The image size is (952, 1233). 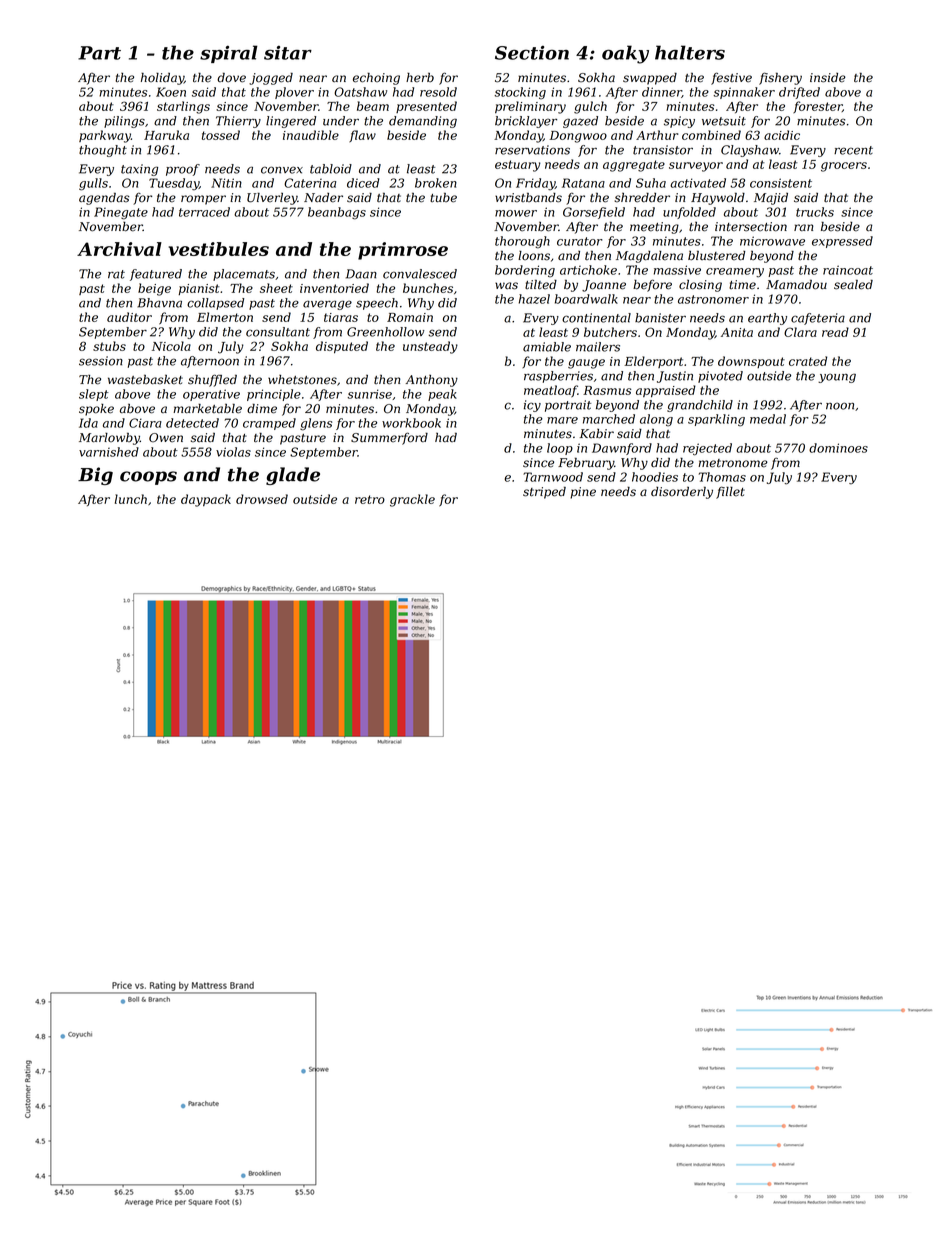 I want to click on Clayshaw, so click(x=750, y=151).
